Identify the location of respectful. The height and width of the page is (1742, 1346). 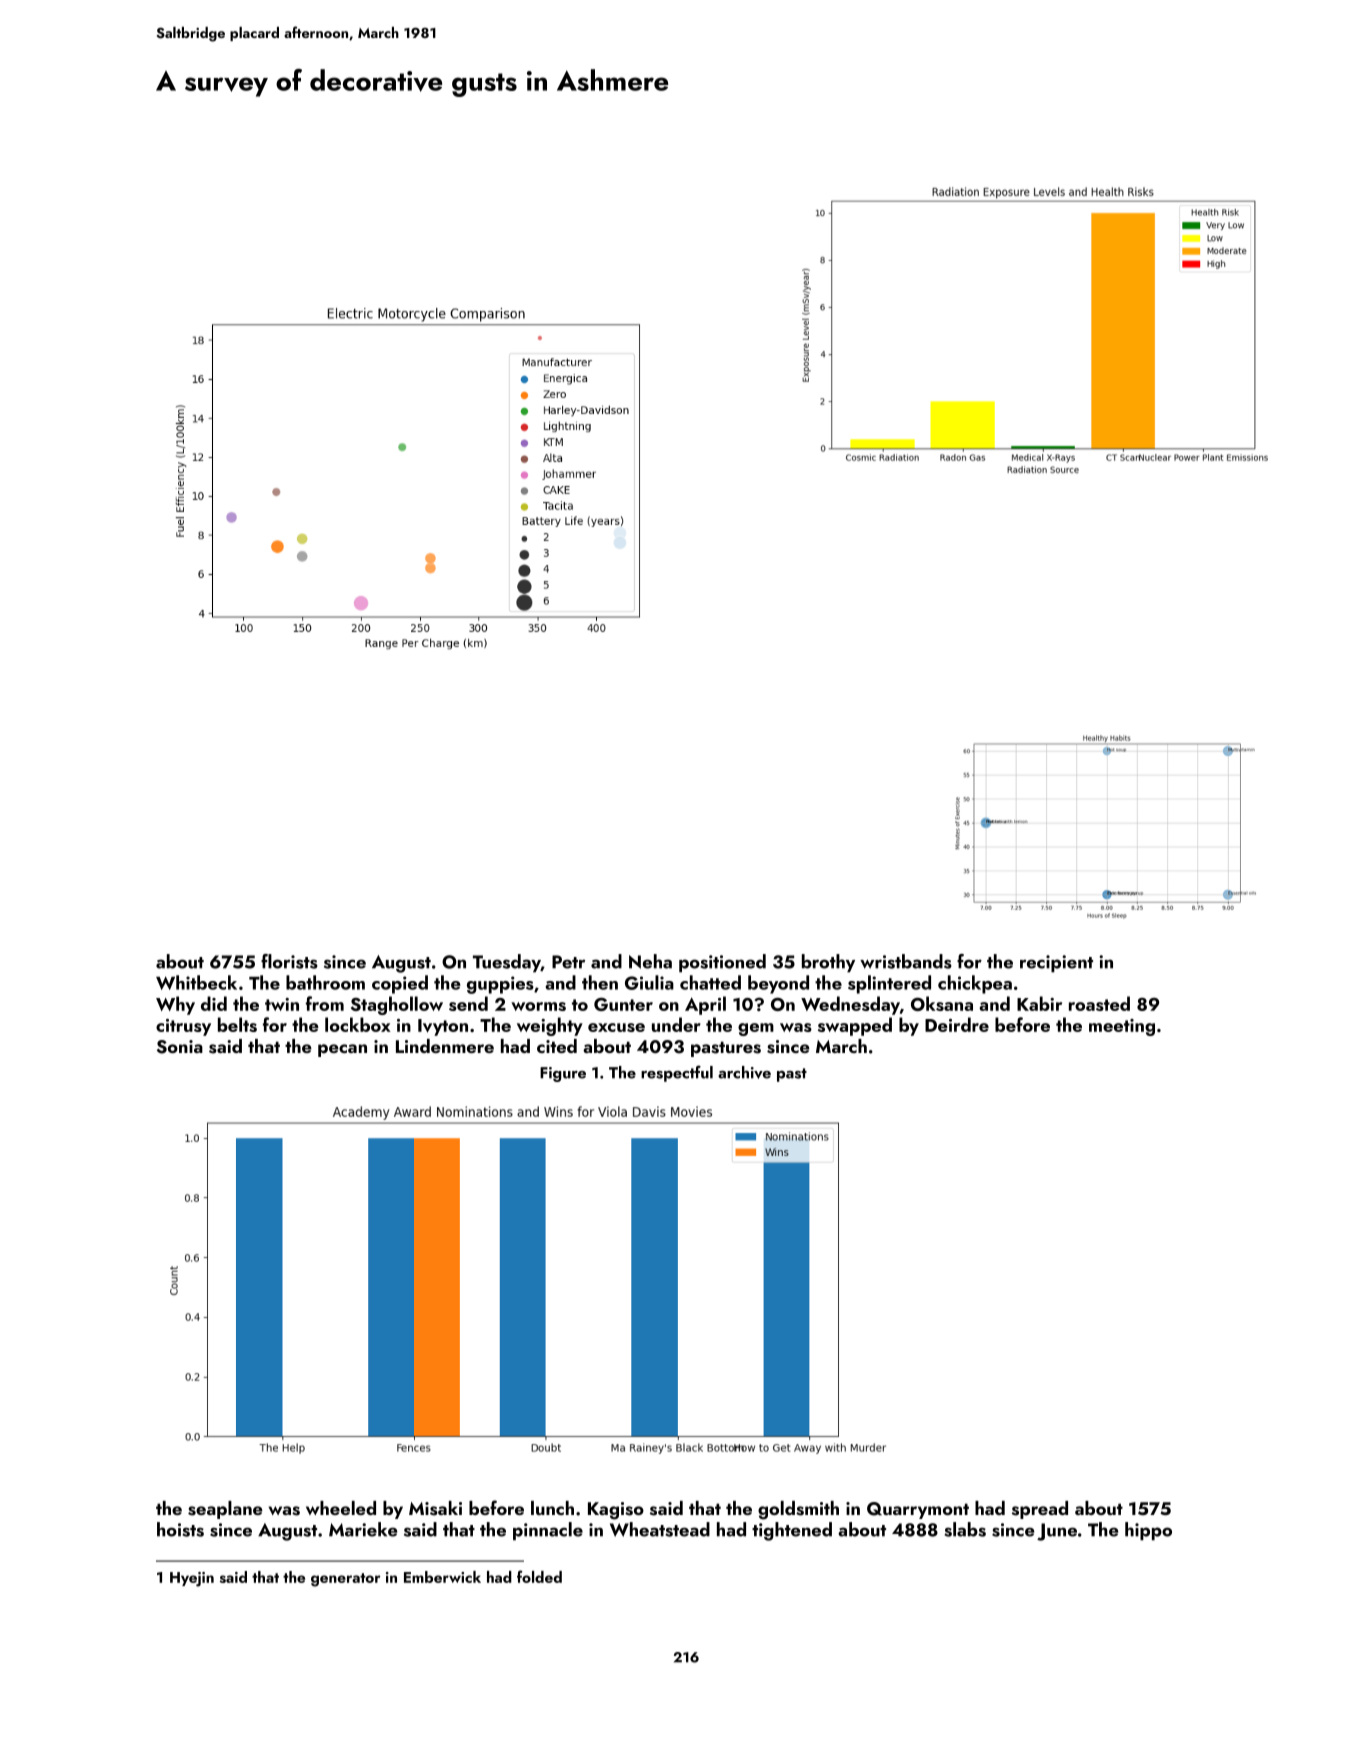
(677, 1073).
